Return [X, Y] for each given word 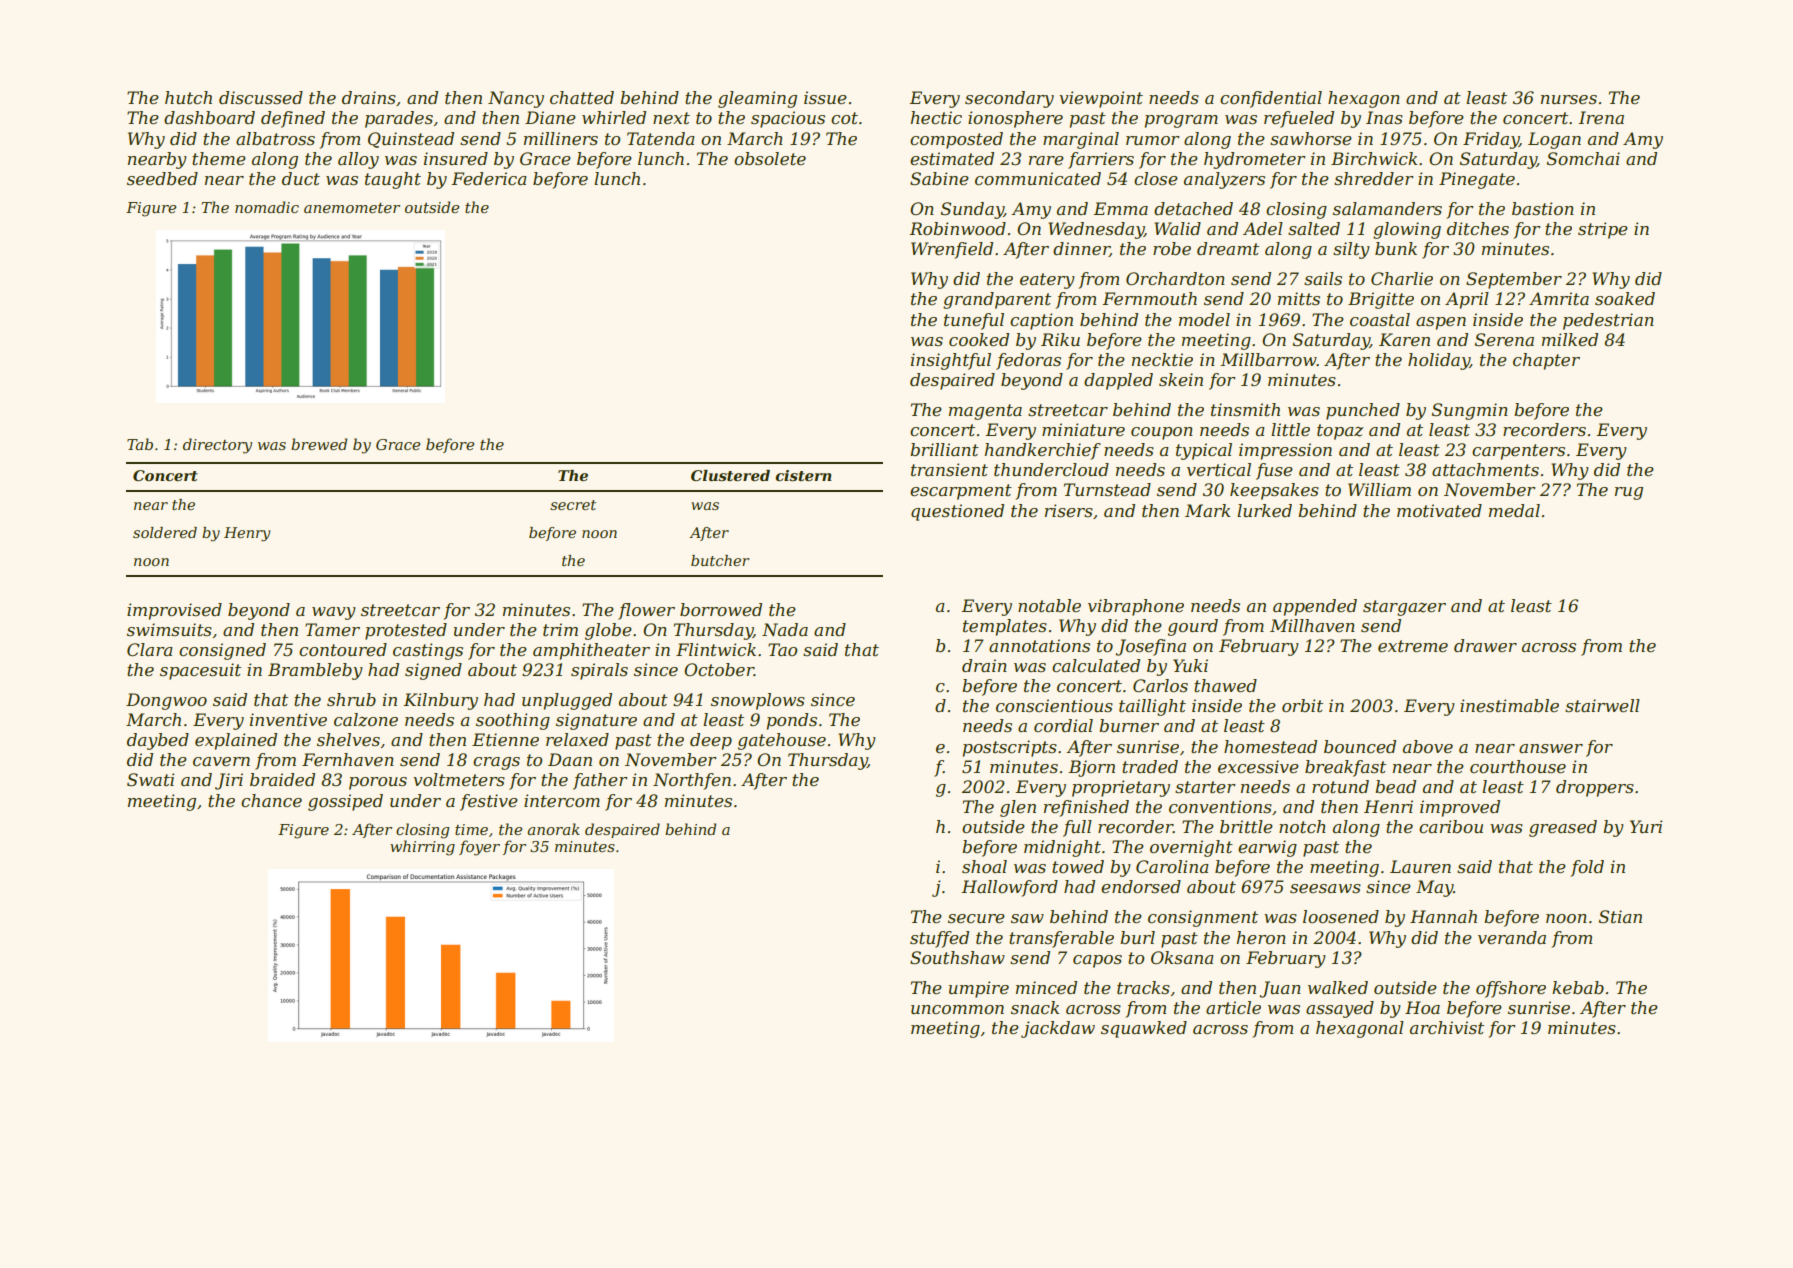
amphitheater [591, 651]
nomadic [267, 207]
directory [217, 446]
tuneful [974, 321]
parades [399, 119]
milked [1570, 339]
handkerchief [1043, 451]
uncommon [957, 1009]
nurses [1569, 99]
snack [1035, 1007]
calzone [366, 720]
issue [825, 97]
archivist [1447, 1027]
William [1379, 489]
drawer [1485, 645]
